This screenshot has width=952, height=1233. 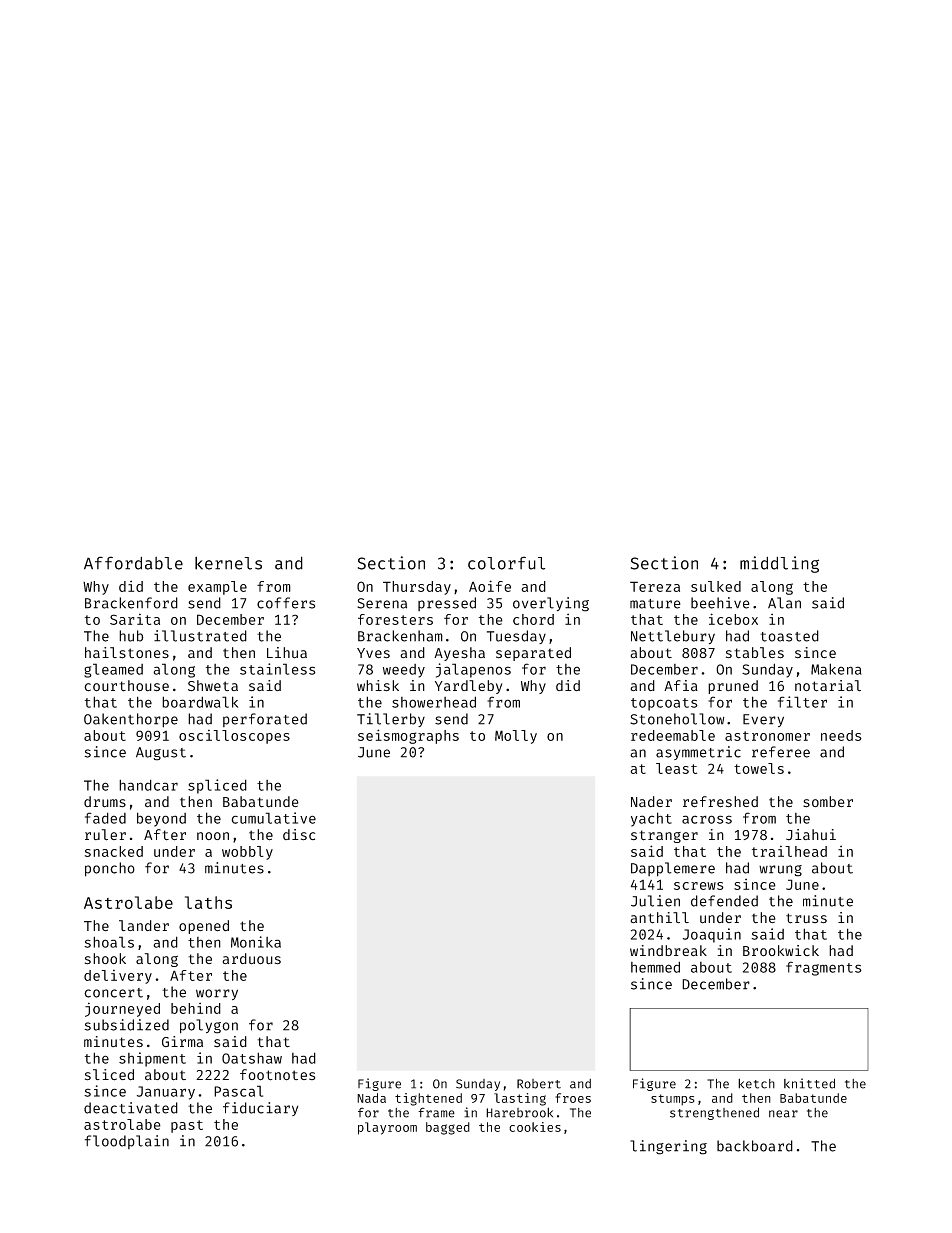 What do you see at coordinates (127, 1142) in the screenshot?
I see `floodplain` at bounding box center [127, 1142].
